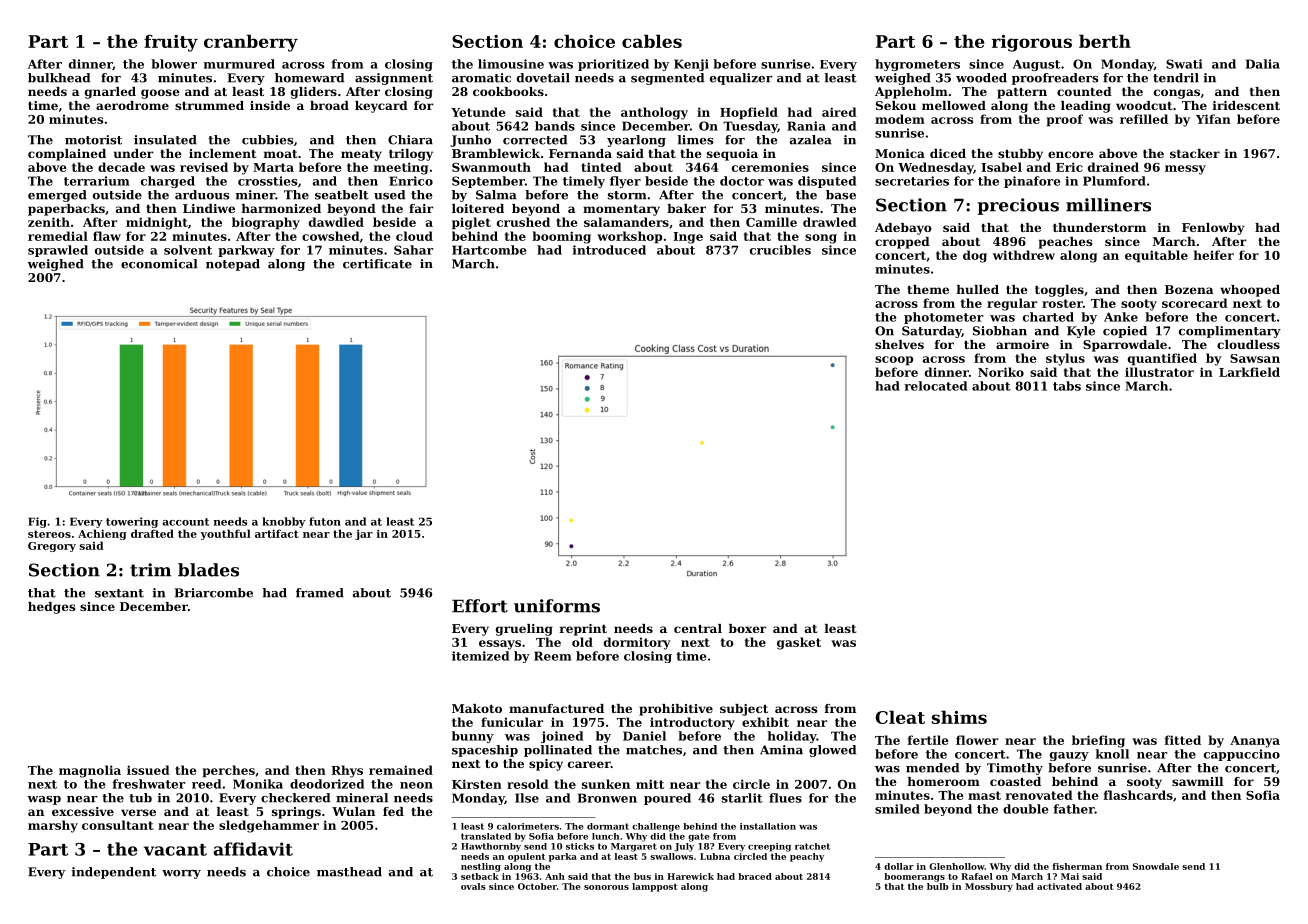  What do you see at coordinates (644, 736) in the screenshot?
I see `Daniel` at bounding box center [644, 736].
